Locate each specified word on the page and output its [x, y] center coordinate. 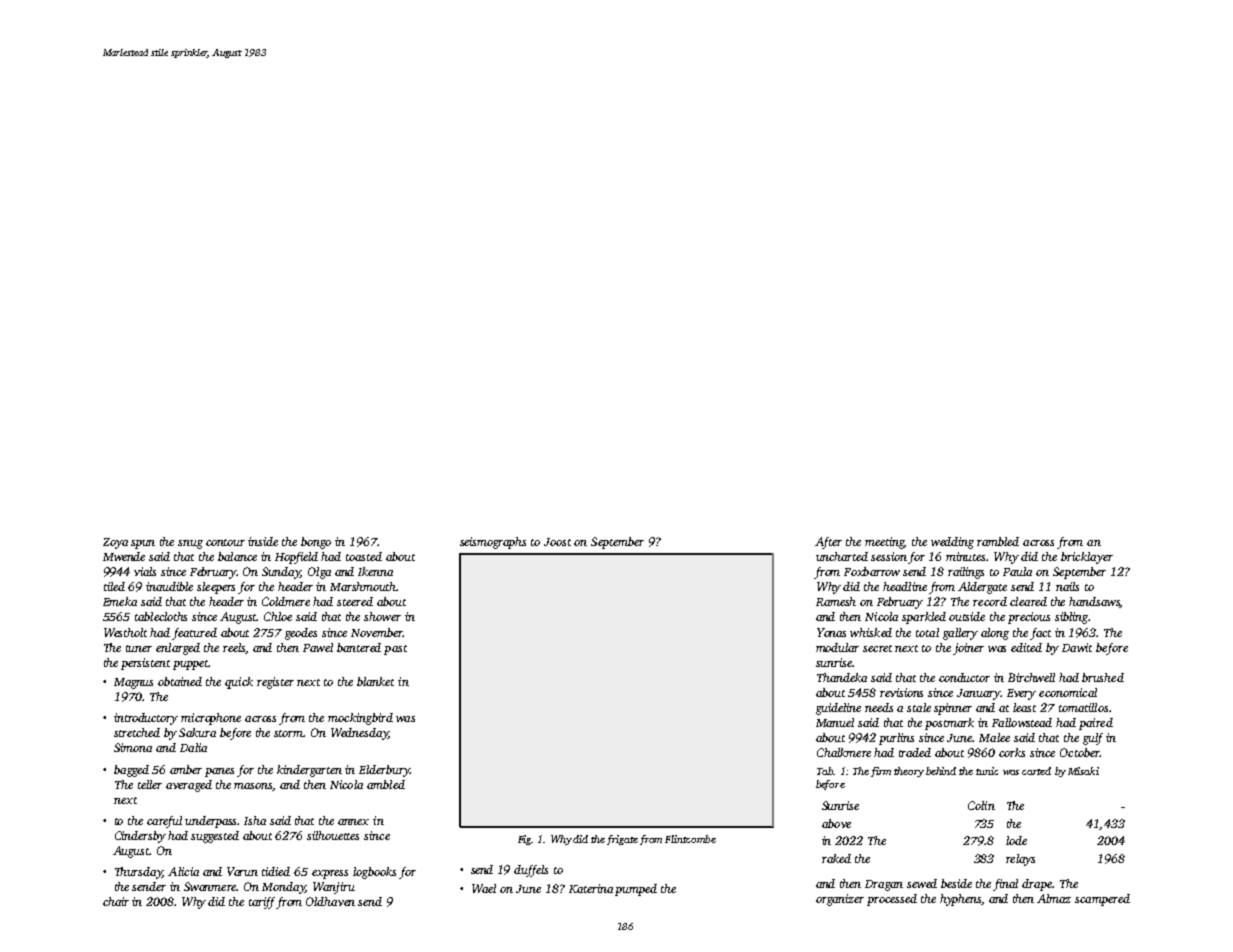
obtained [180, 681]
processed [892, 900]
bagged [131, 771]
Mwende [124, 556]
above [836, 823]
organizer [840, 900]
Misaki [1083, 771]
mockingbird [360, 719]
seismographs [493, 543]
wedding [952, 543]
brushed [1103, 677]
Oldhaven [330, 901]
